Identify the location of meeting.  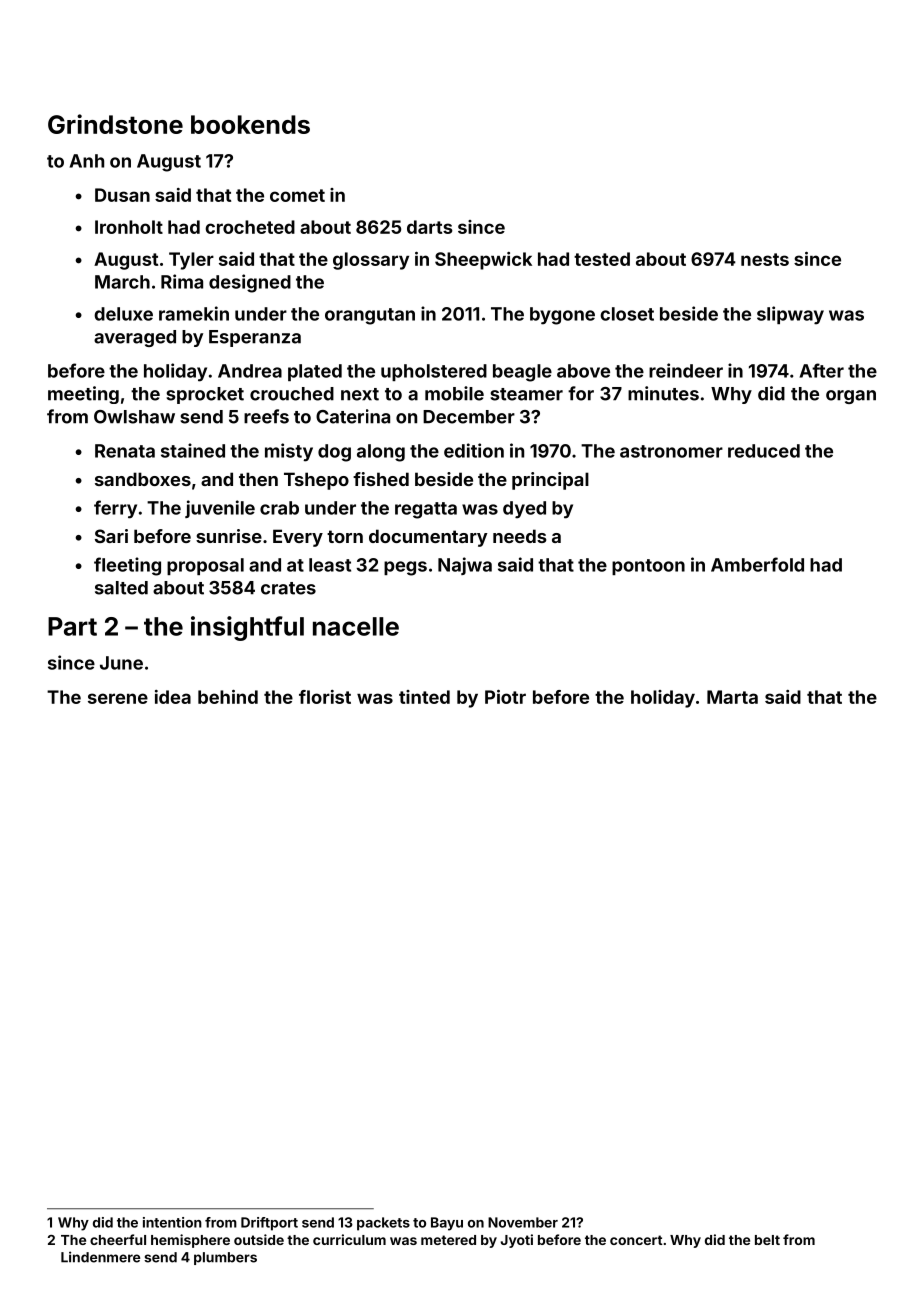
(83, 395).
